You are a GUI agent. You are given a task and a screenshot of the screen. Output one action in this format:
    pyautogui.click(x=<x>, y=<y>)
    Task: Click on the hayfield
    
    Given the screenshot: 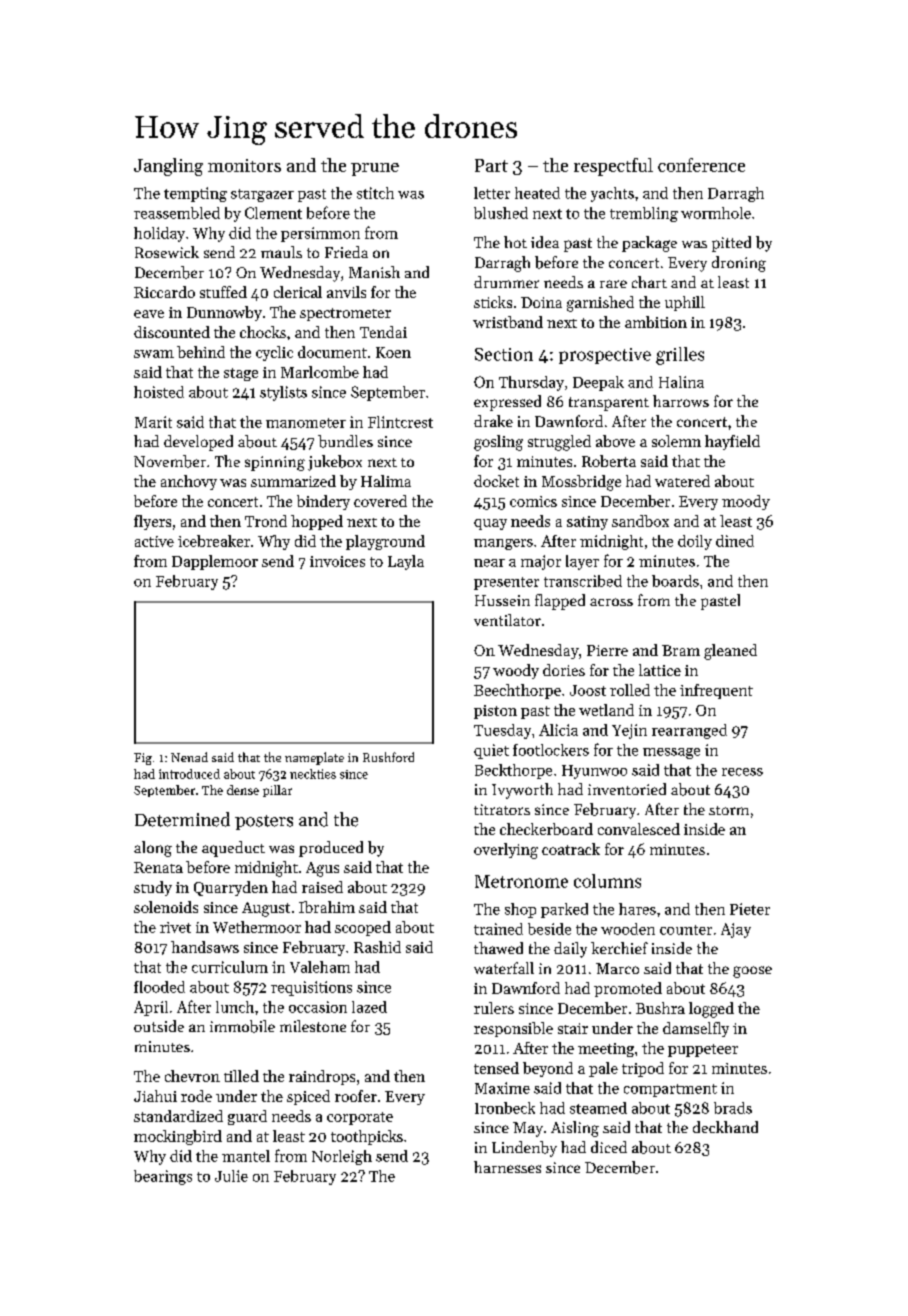 What is the action you would take?
    pyautogui.click(x=732, y=442)
